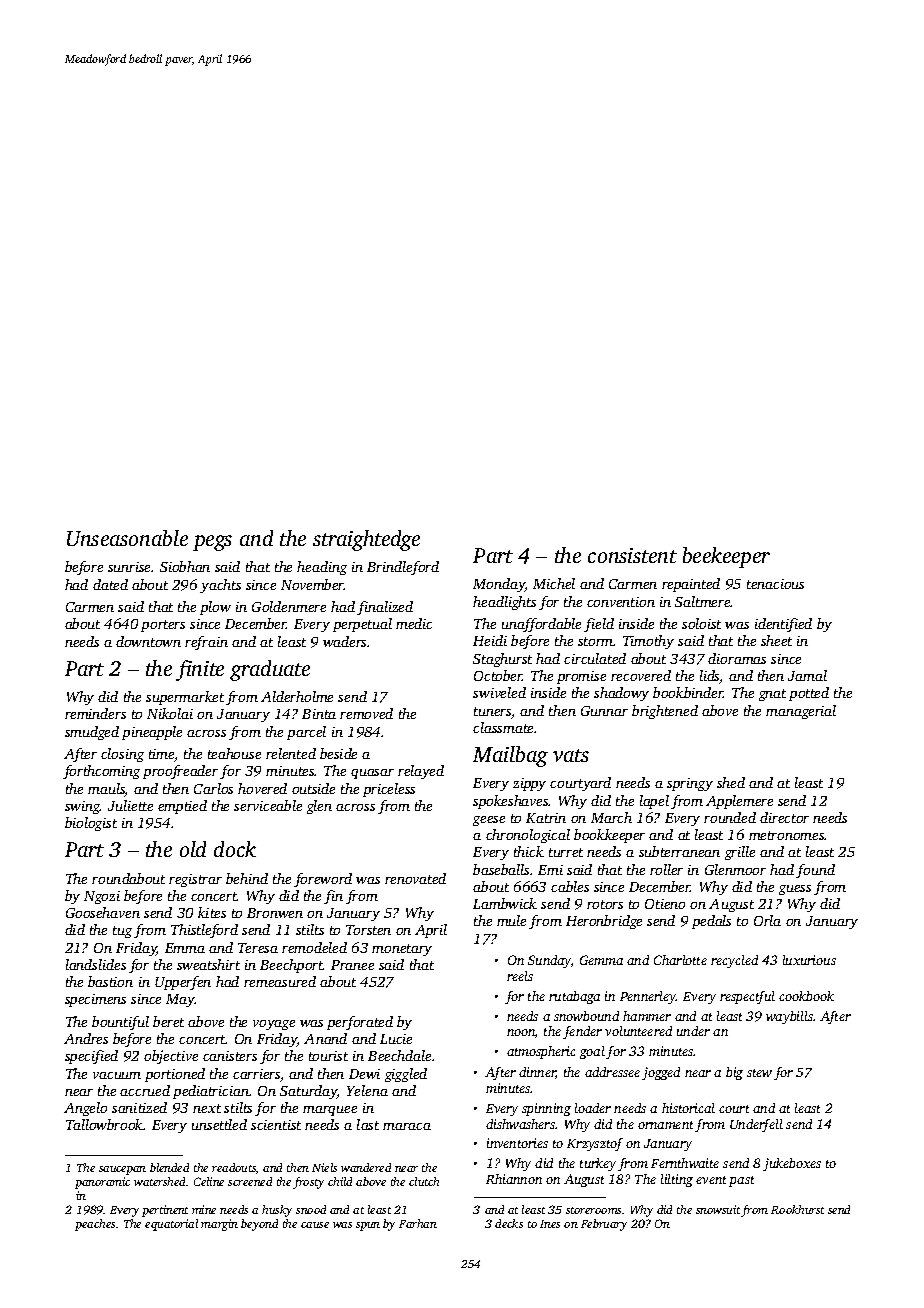 Image resolution: width=924 pixels, height=1308 pixels. What do you see at coordinates (726, 557) in the screenshot?
I see `beekeeper` at bounding box center [726, 557].
